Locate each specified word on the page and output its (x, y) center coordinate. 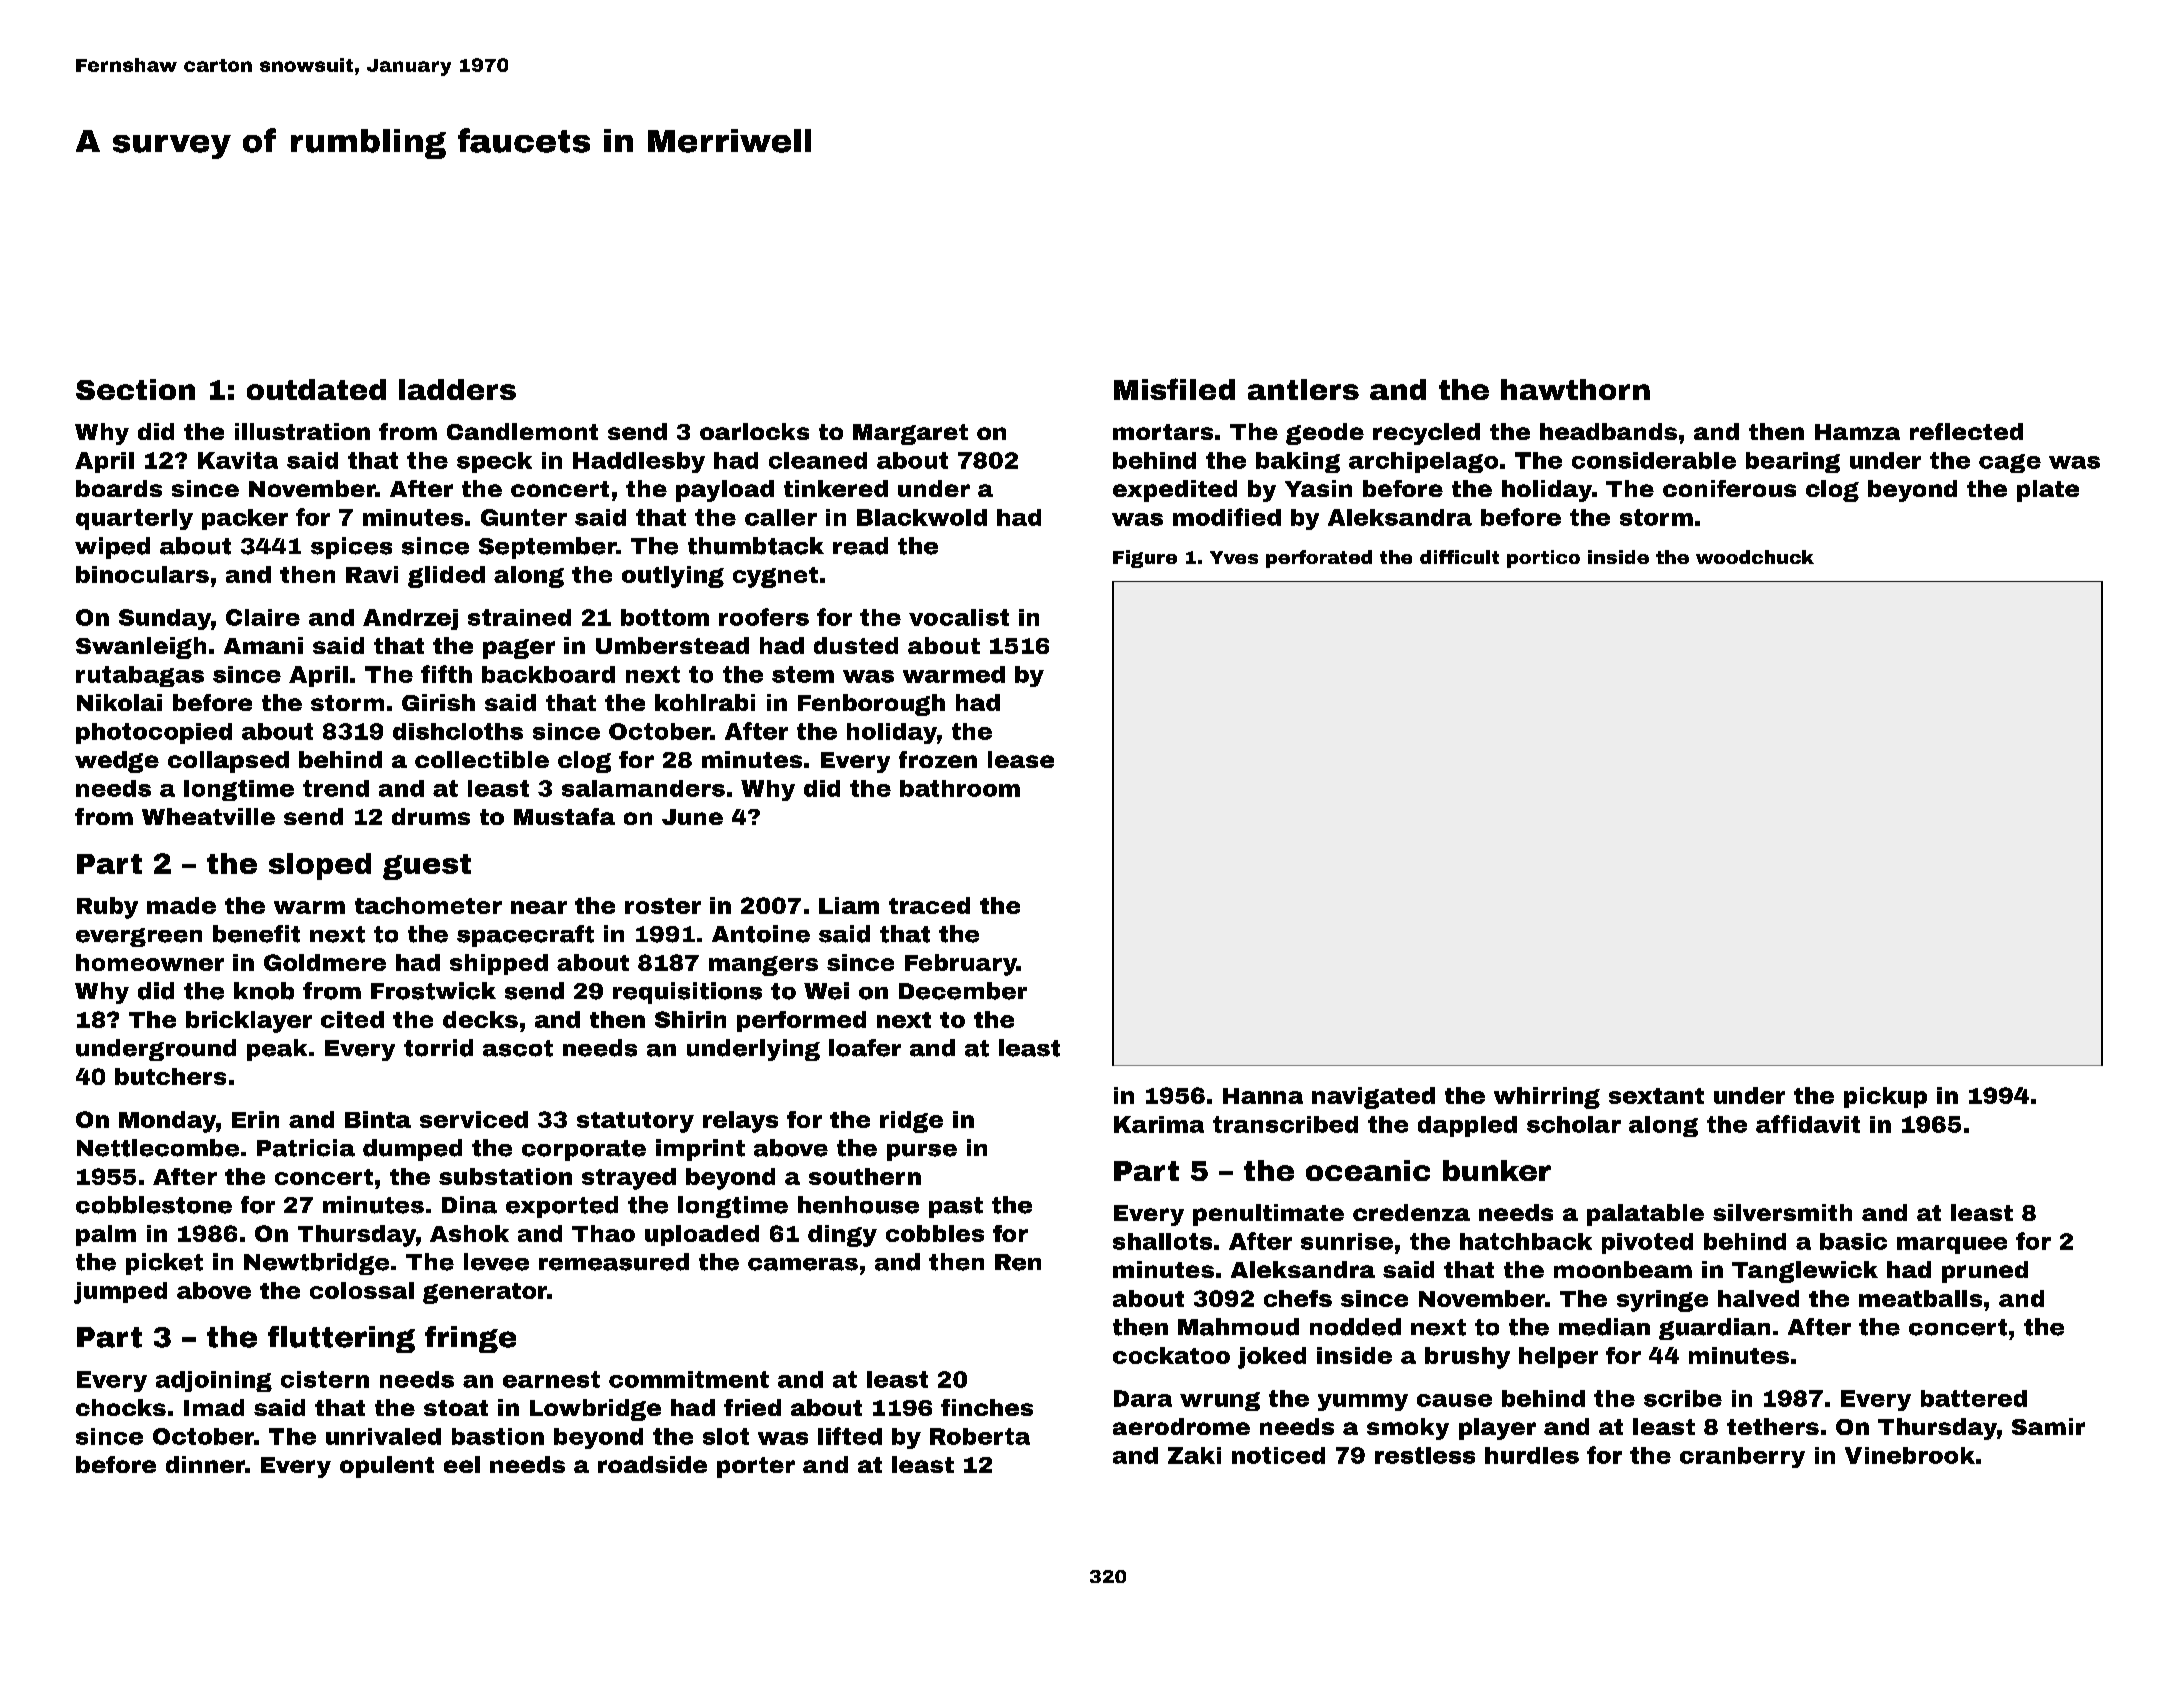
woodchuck (1755, 557)
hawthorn (1575, 389)
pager (519, 649)
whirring (1547, 1098)
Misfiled (1174, 389)
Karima (1159, 1124)
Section (135, 389)
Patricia (306, 1148)
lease (1021, 759)
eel (462, 1464)
